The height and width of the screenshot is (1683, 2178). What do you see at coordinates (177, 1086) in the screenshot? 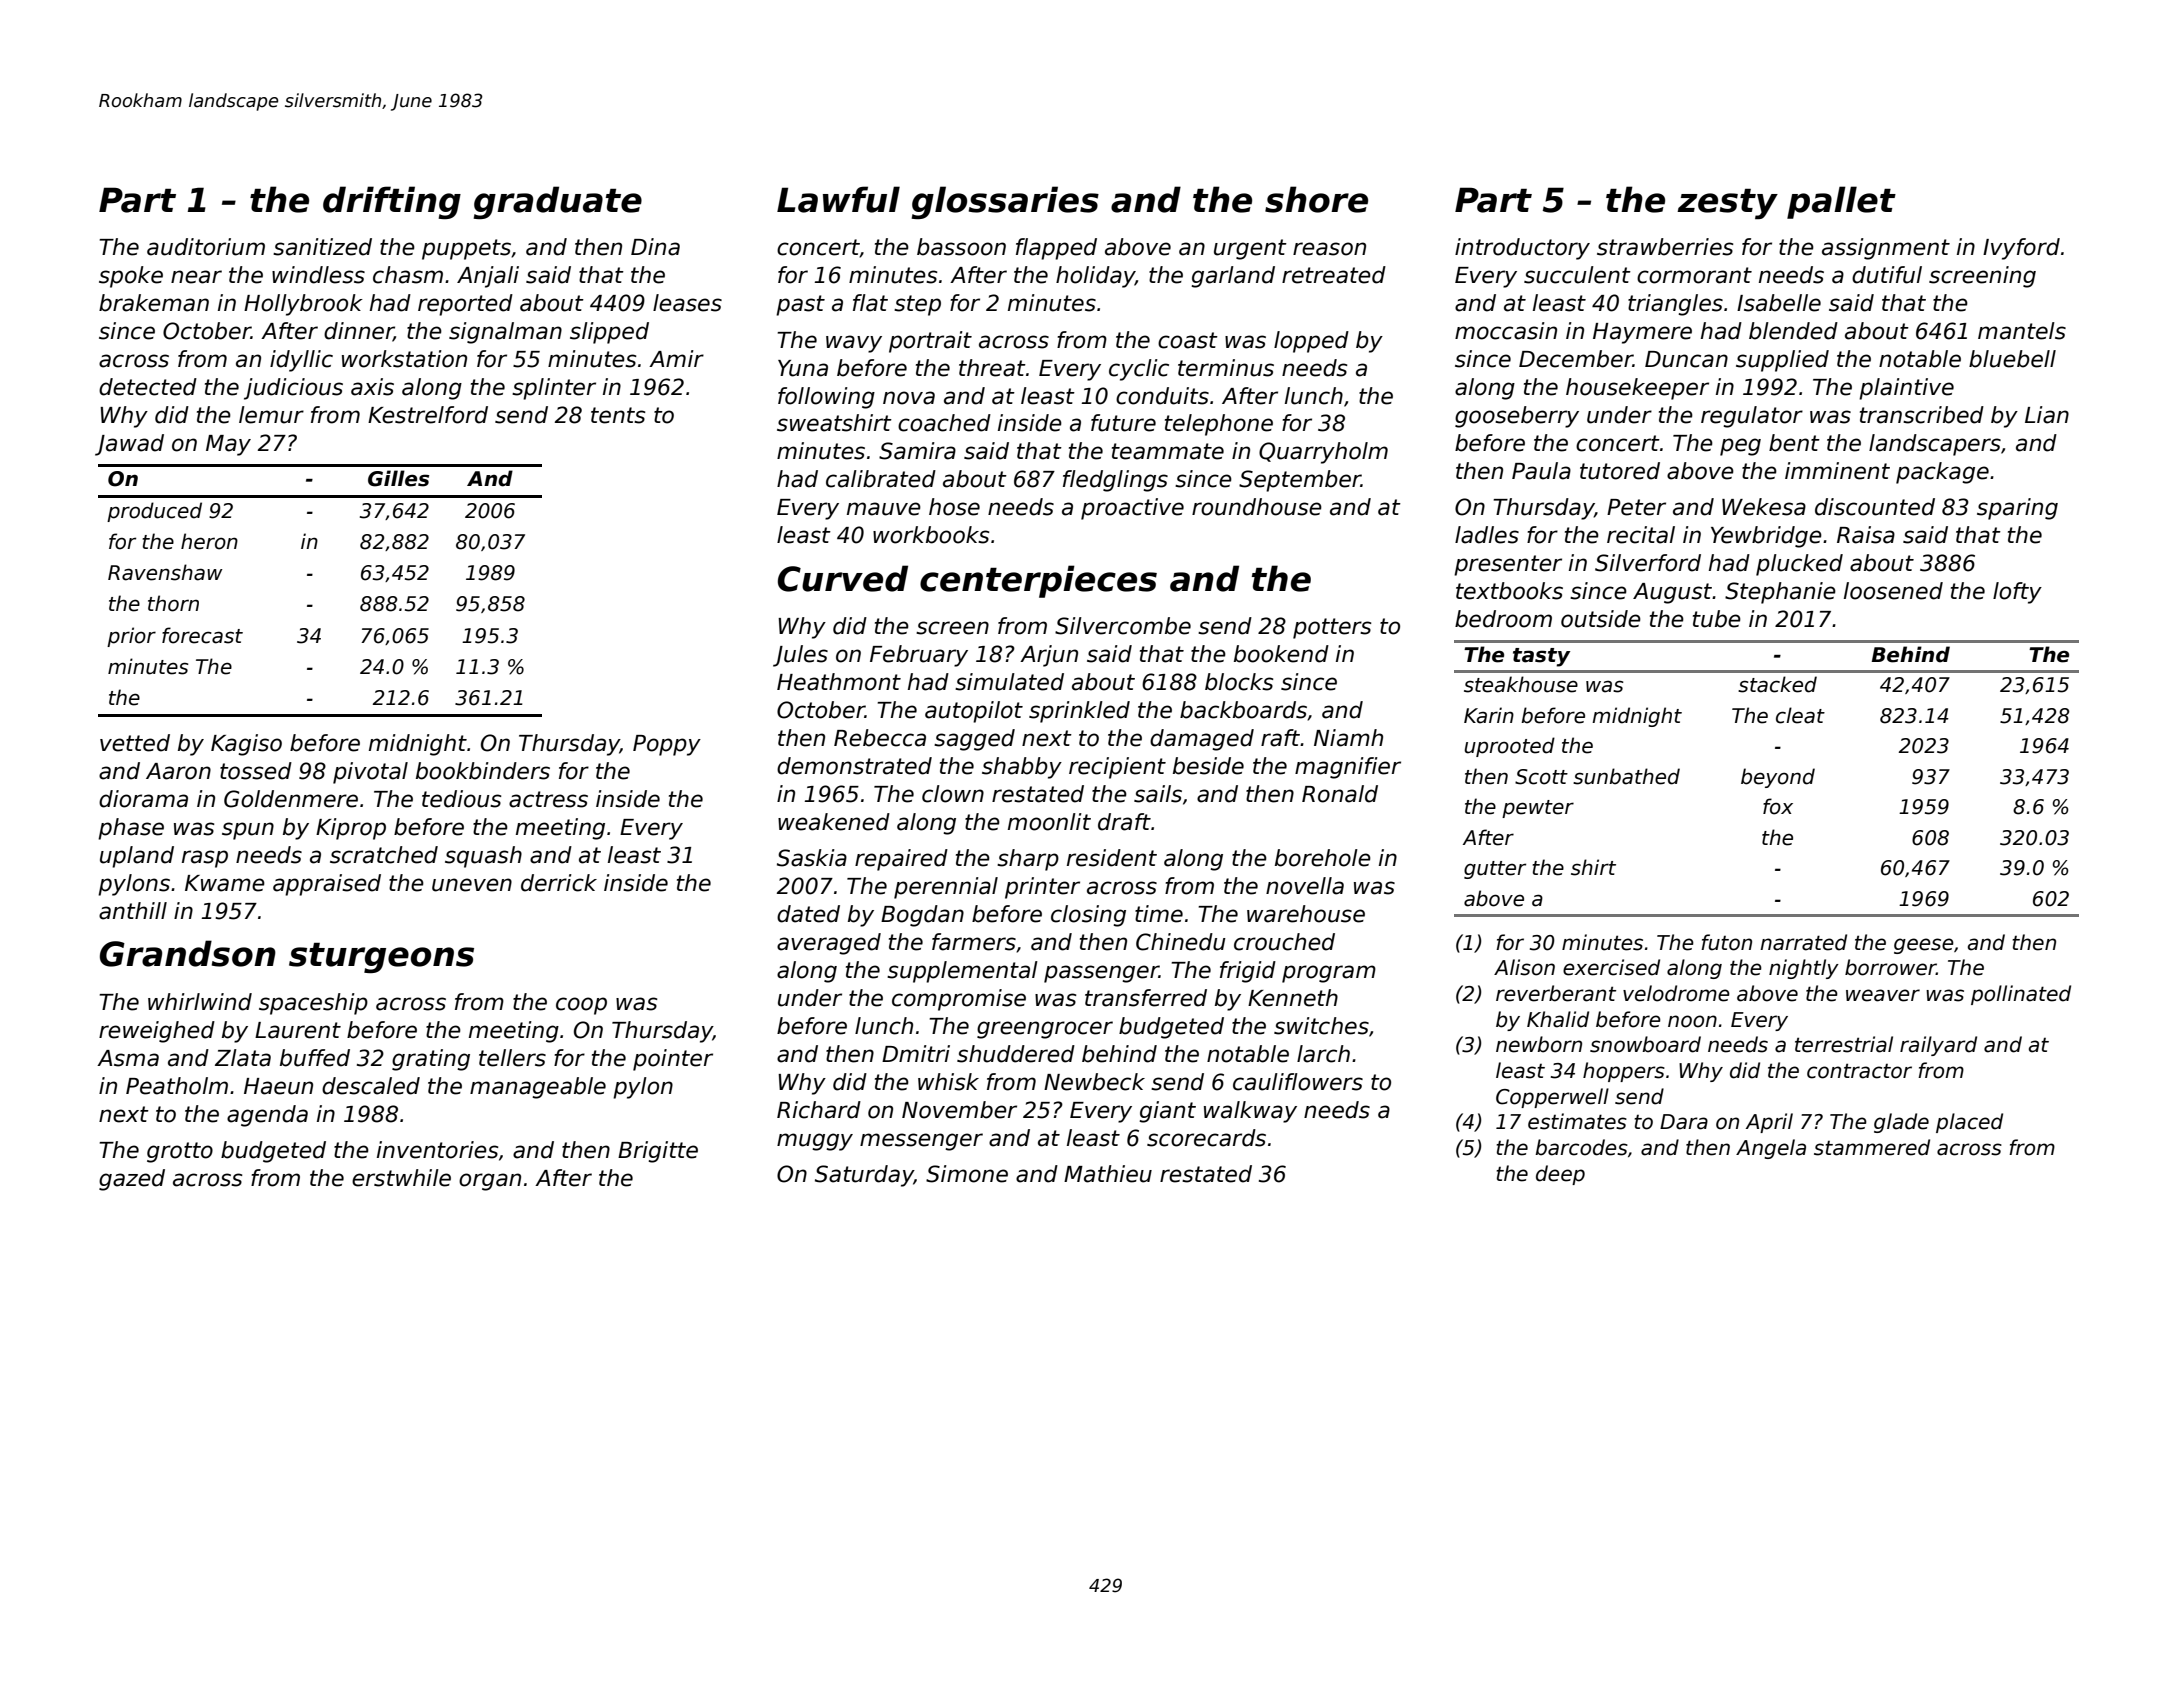
I see `Peatholm` at bounding box center [177, 1086].
